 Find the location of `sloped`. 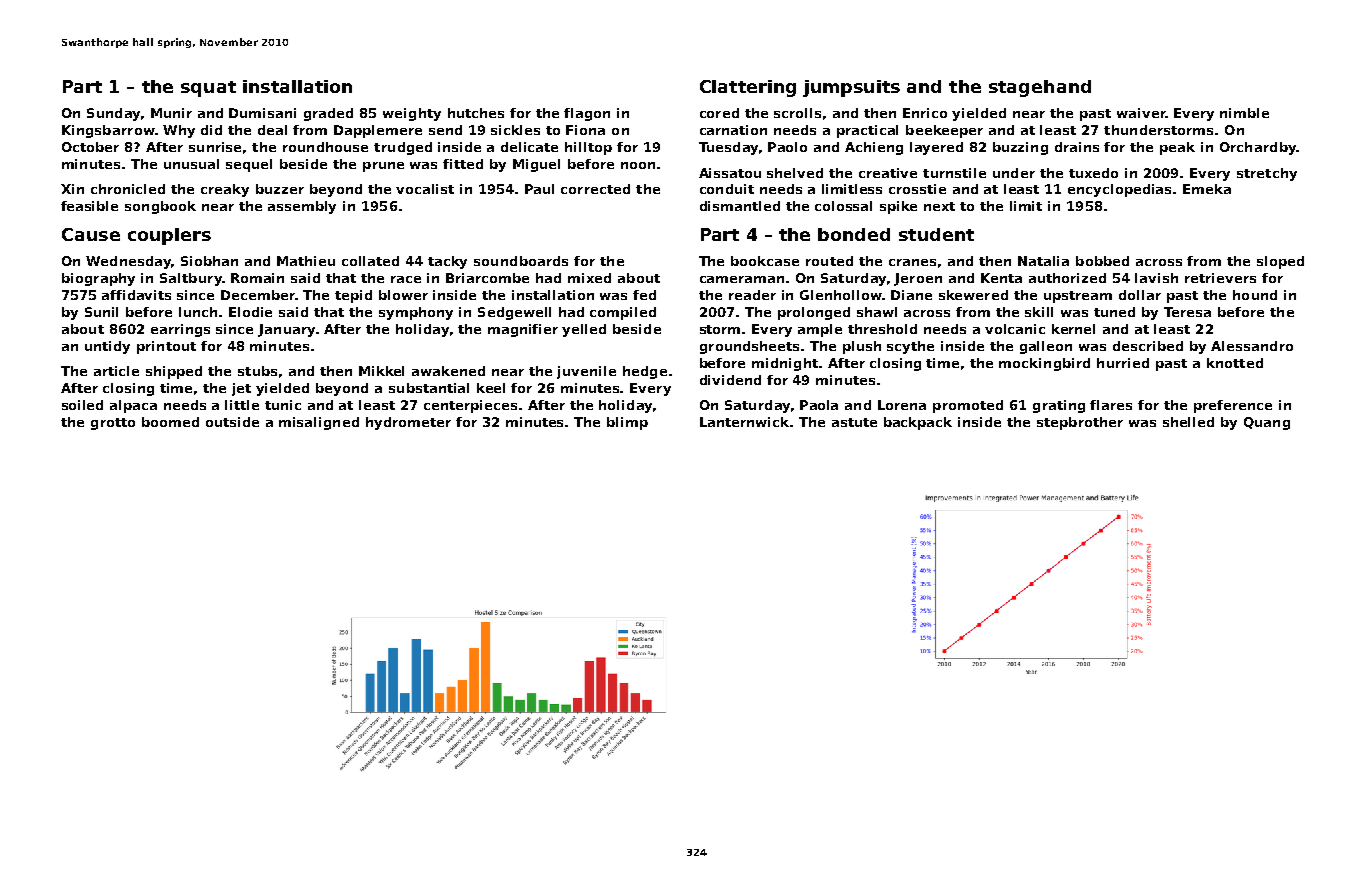

sloped is located at coordinates (1280, 262).
